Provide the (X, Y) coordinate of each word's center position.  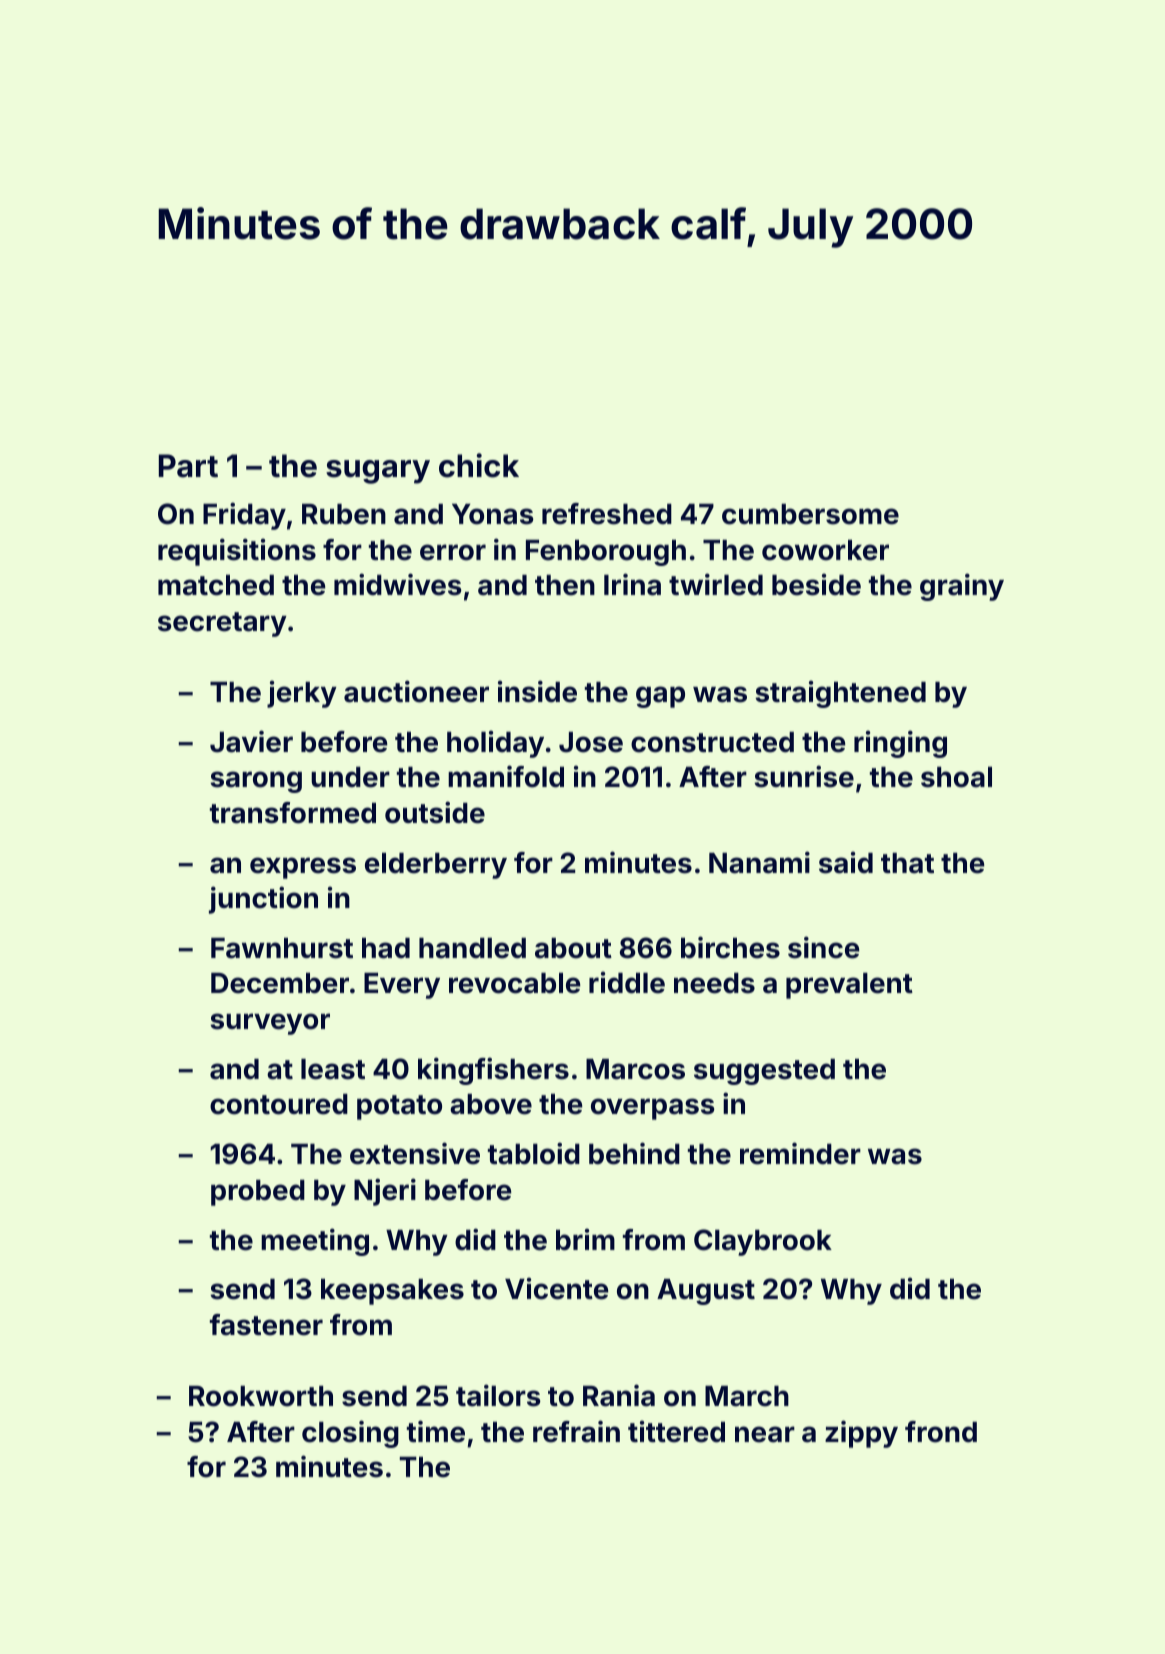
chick (479, 465)
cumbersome (810, 514)
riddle (627, 982)
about (573, 948)
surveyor (270, 1024)
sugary (378, 472)
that (907, 863)
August (706, 1292)
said (846, 862)
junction (263, 900)
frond (941, 1432)
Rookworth (261, 1396)
